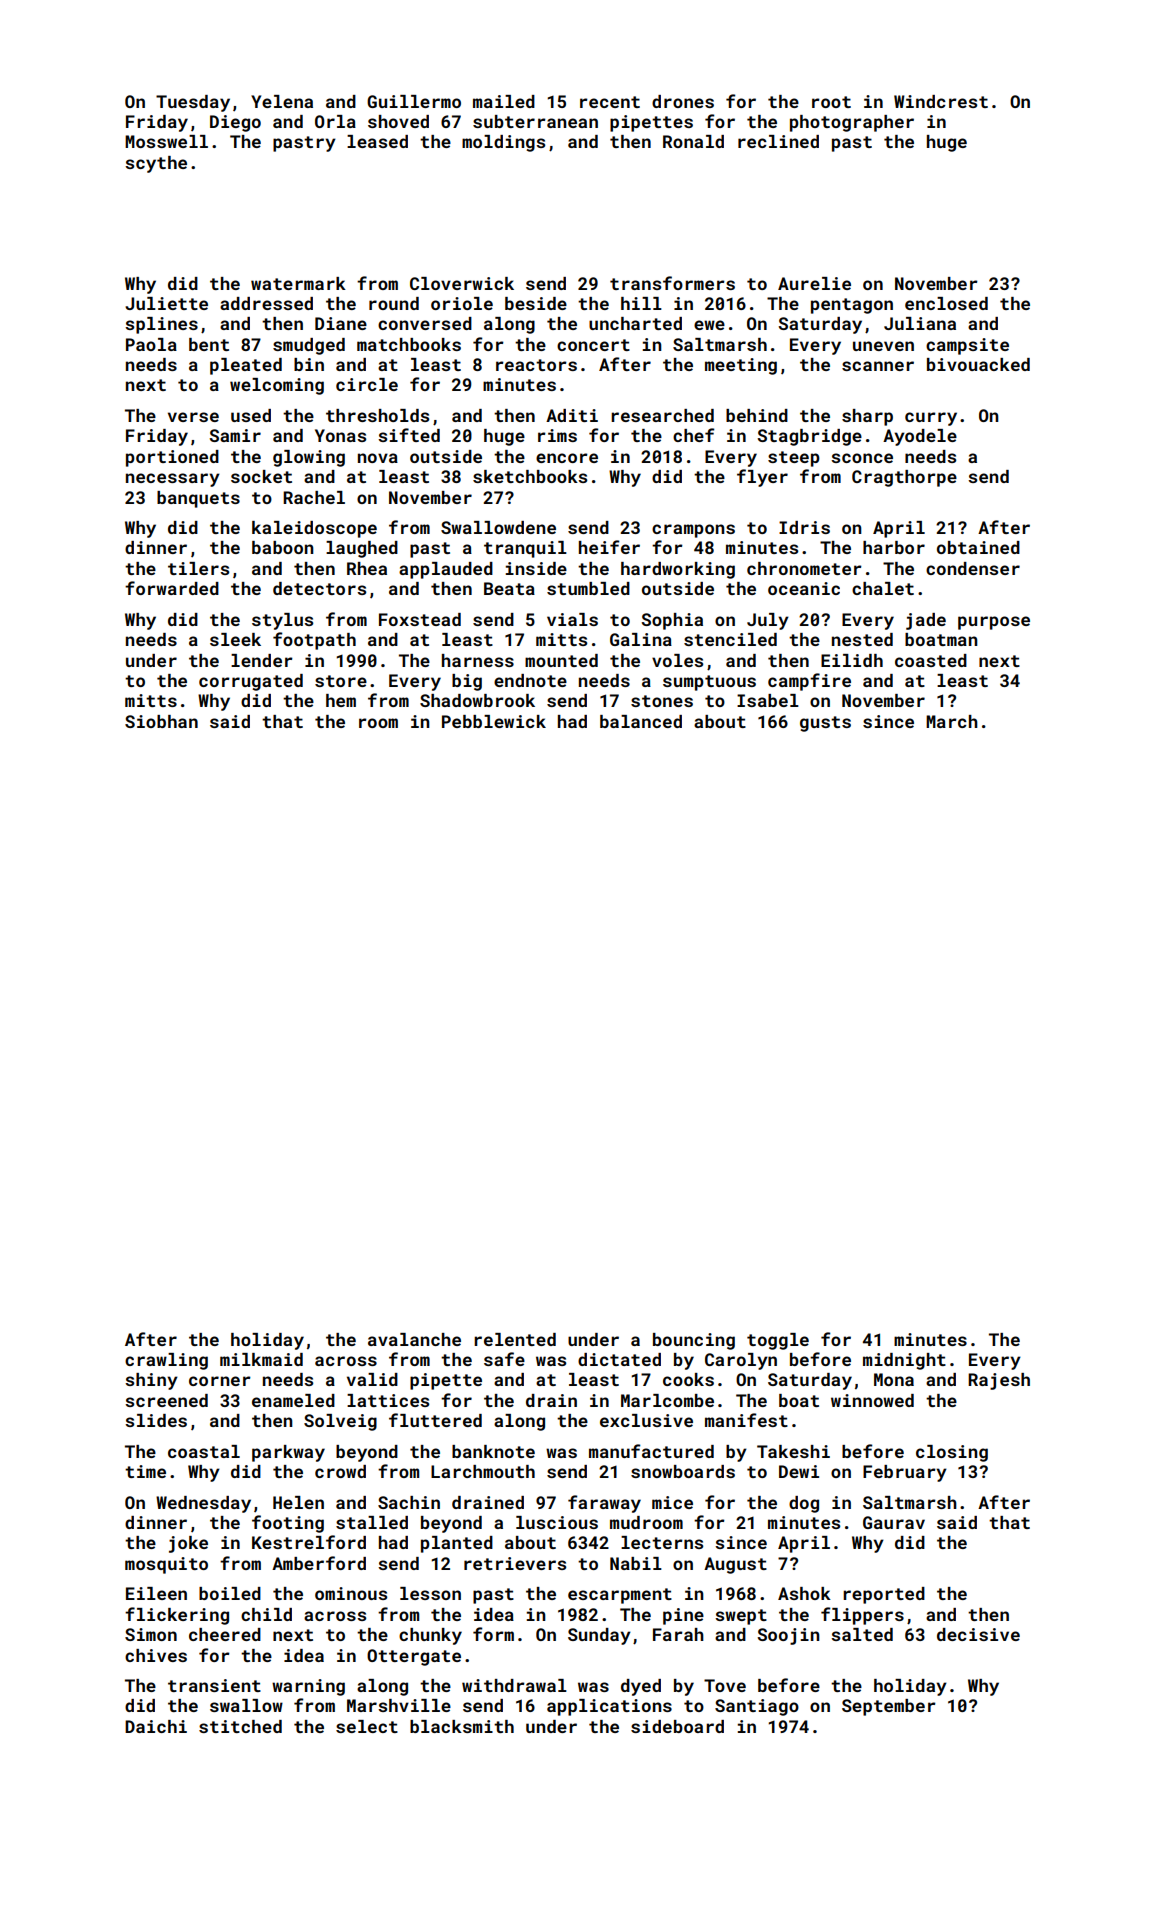 The width and height of the page is (1162, 1914). I want to click on chunky, so click(430, 1636).
